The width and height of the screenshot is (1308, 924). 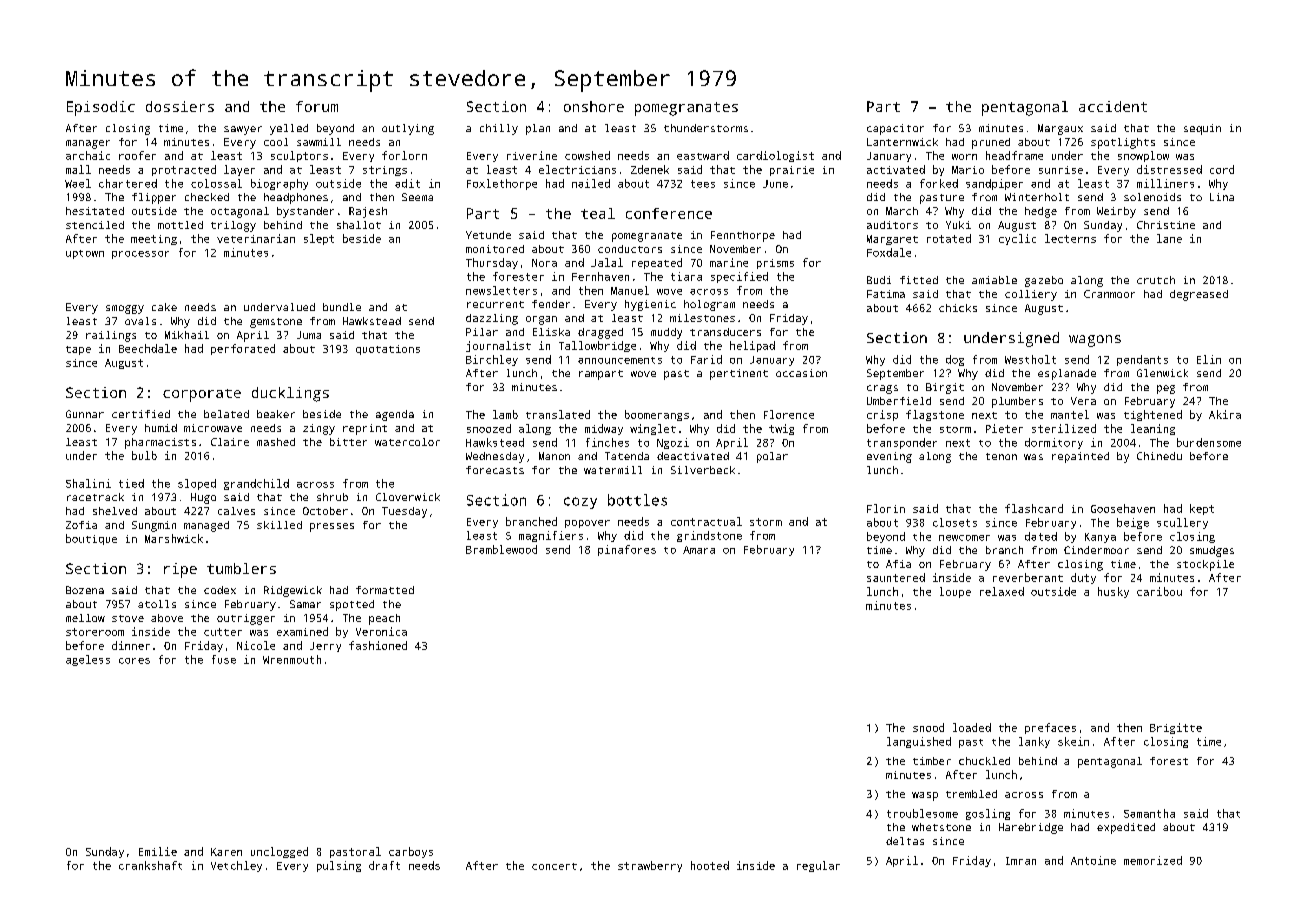 I want to click on sculptors, so click(x=299, y=156).
